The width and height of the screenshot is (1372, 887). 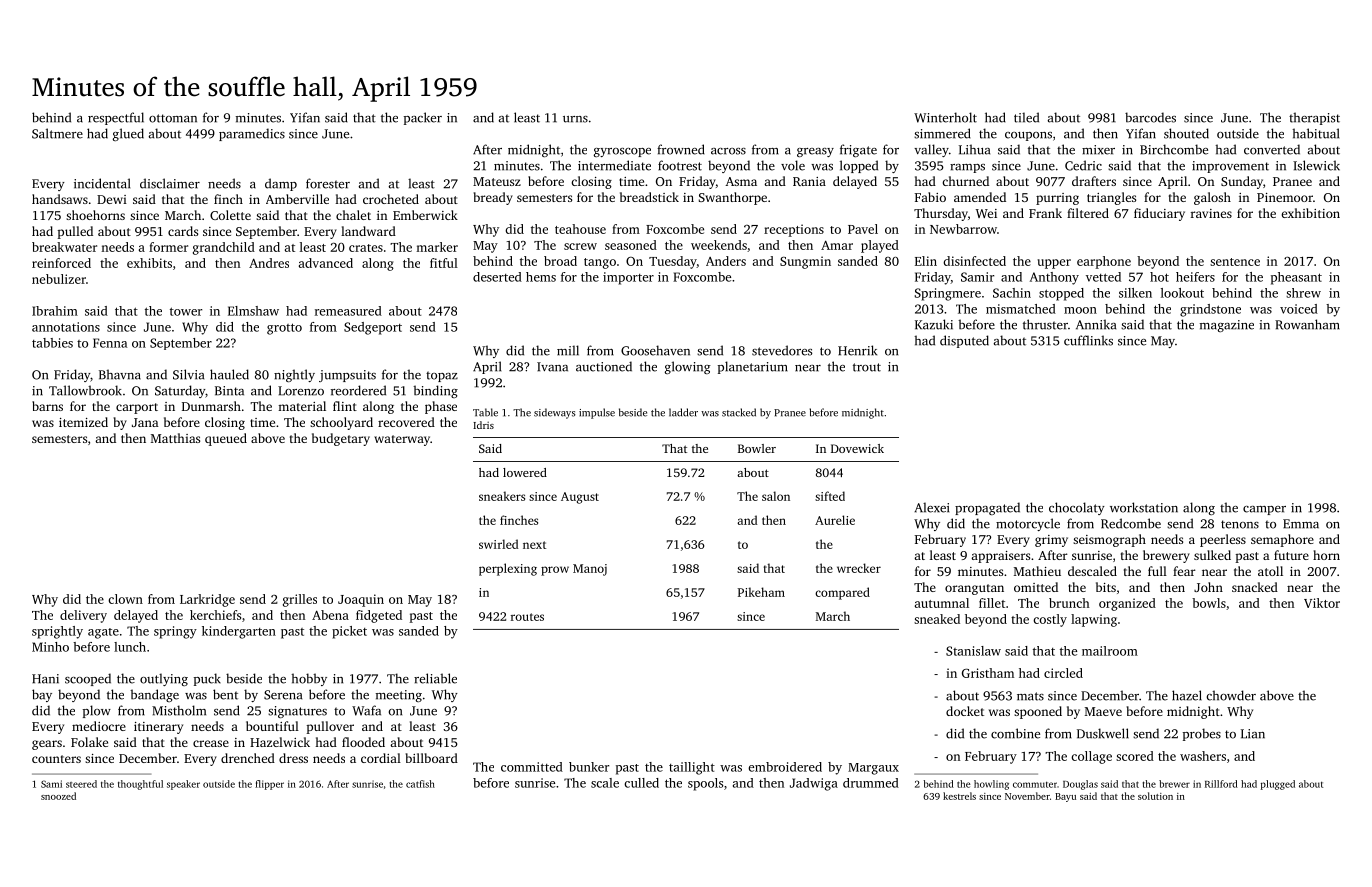 What do you see at coordinates (992, 603) in the screenshot?
I see `fillet` at bounding box center [992, 603].
